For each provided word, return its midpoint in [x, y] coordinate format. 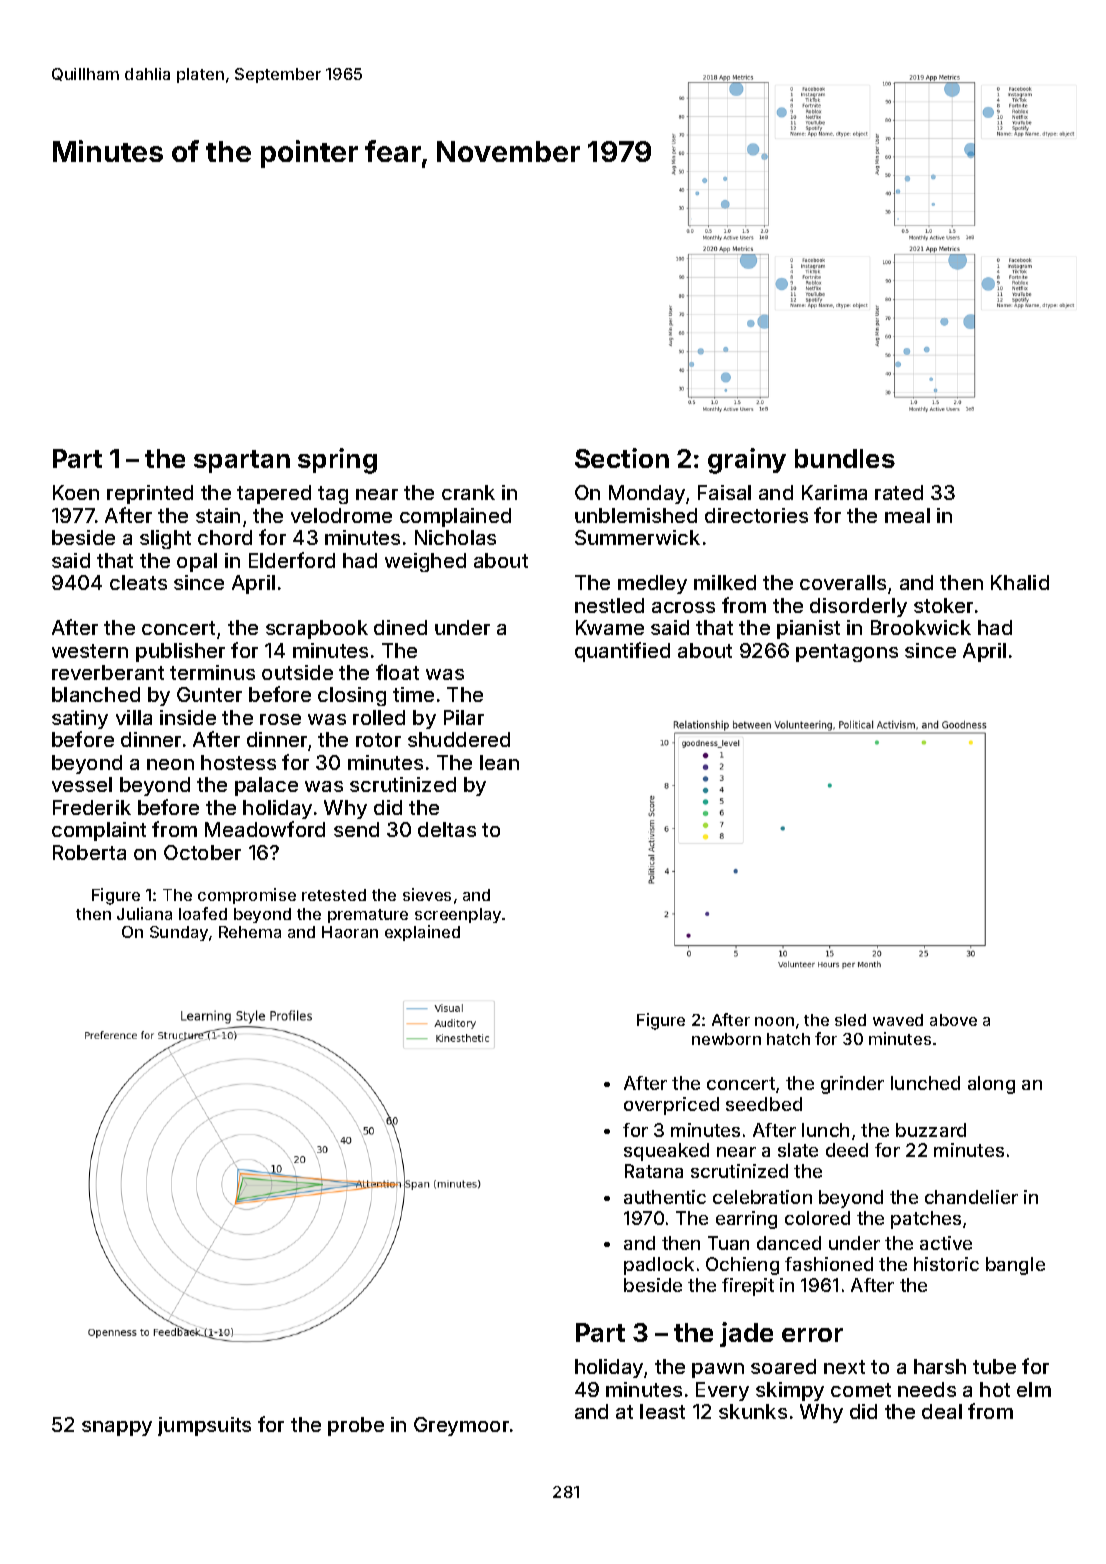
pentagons [847, 653]
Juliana [144, 913]
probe [356, 1426]
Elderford [292, 560]
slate [798, 1150]
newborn [726, 1039]
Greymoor [461, 1426]
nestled [609, 605]
